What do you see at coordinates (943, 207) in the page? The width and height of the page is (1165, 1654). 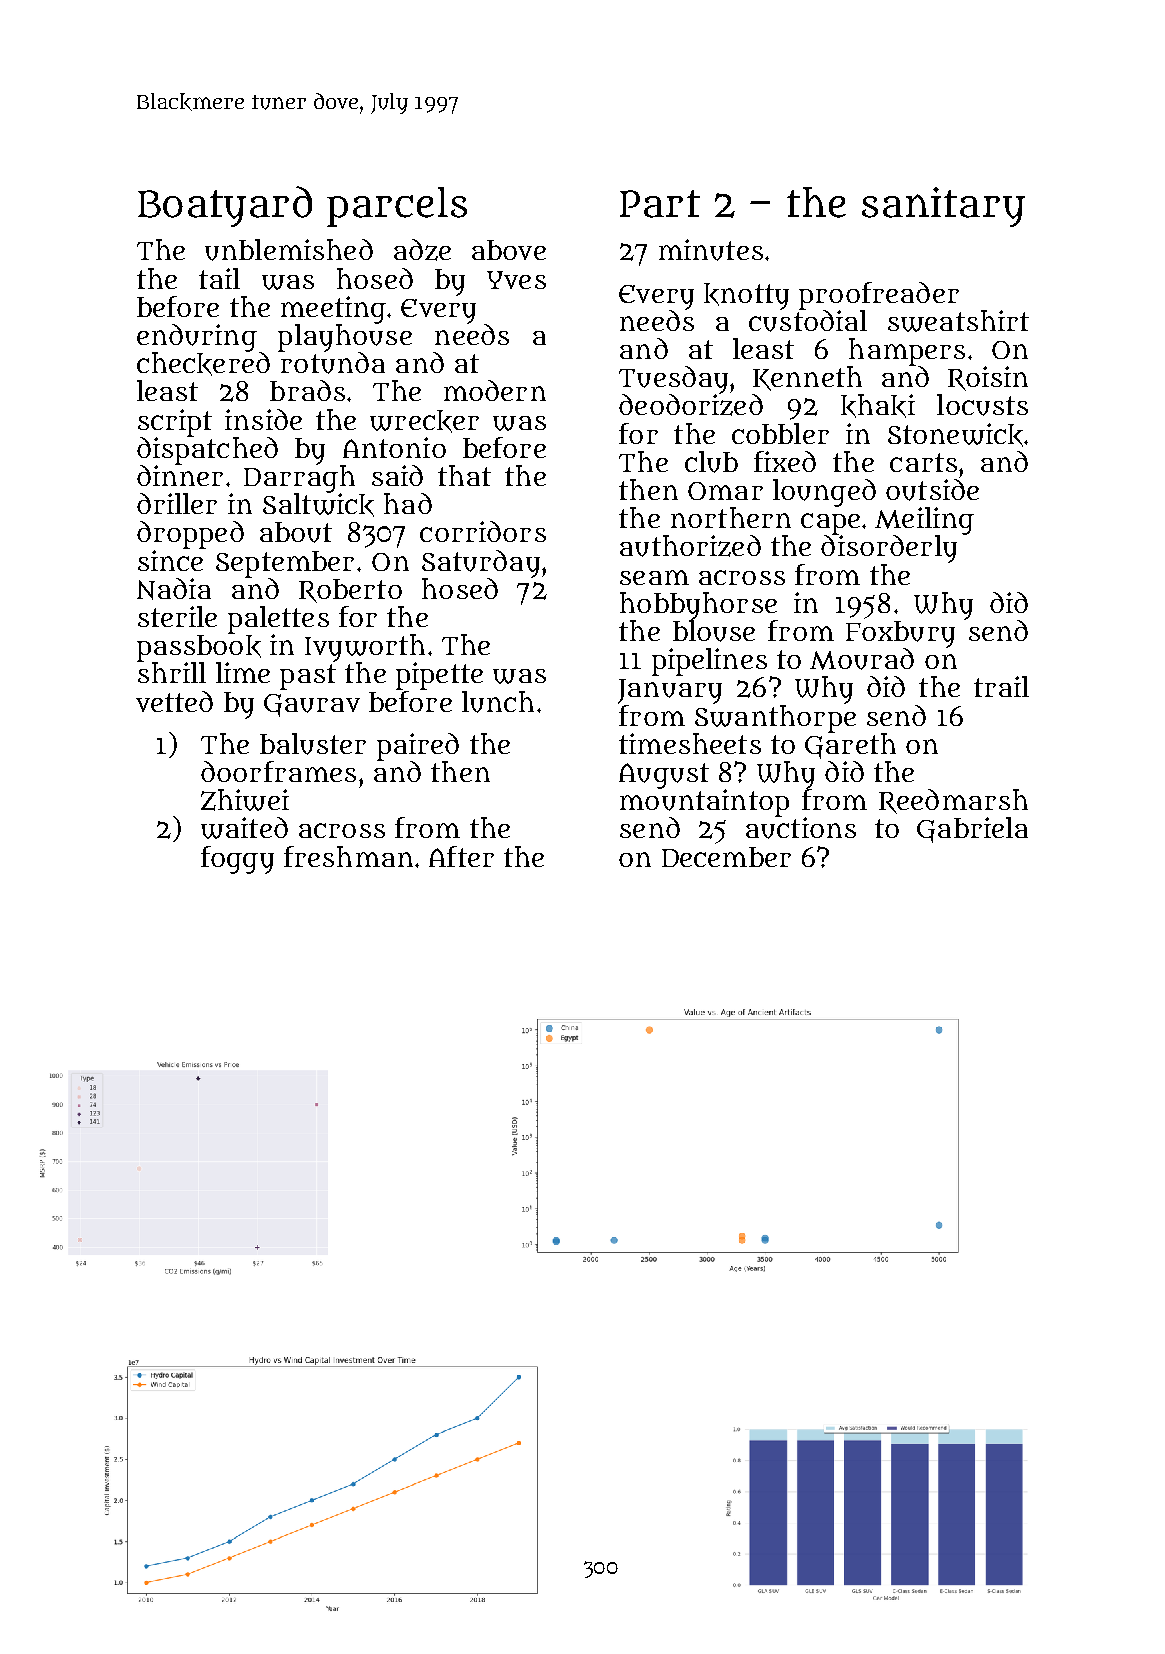 I see `sanitary` at bounding box center [943, 207].
